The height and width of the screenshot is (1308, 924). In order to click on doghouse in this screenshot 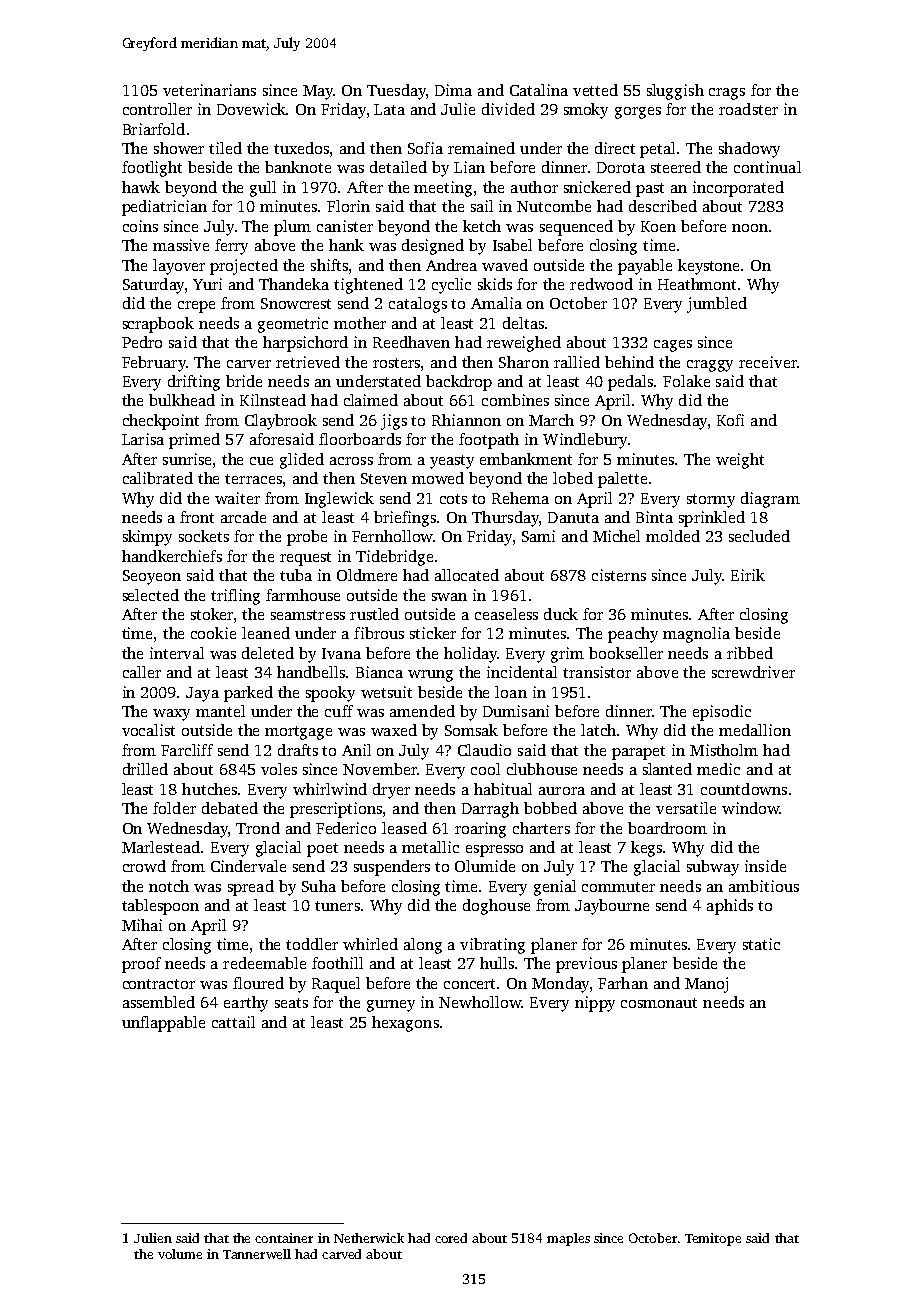, I will do `click(496, 907)`.
